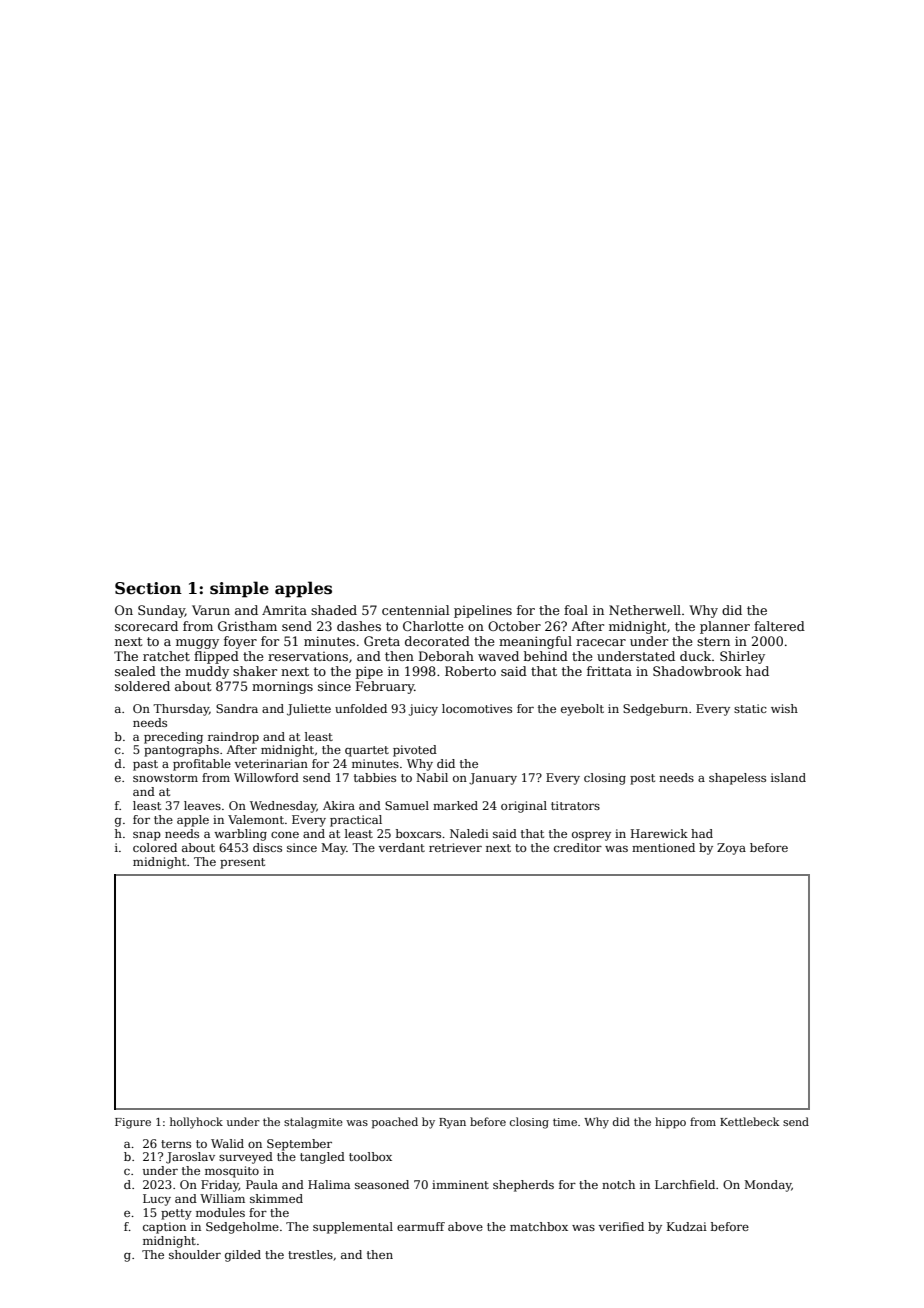 The image size is (924, 1308). Describe the element at coordinates (407, 805) in the screenshot. I see `Samuel` at that location.
